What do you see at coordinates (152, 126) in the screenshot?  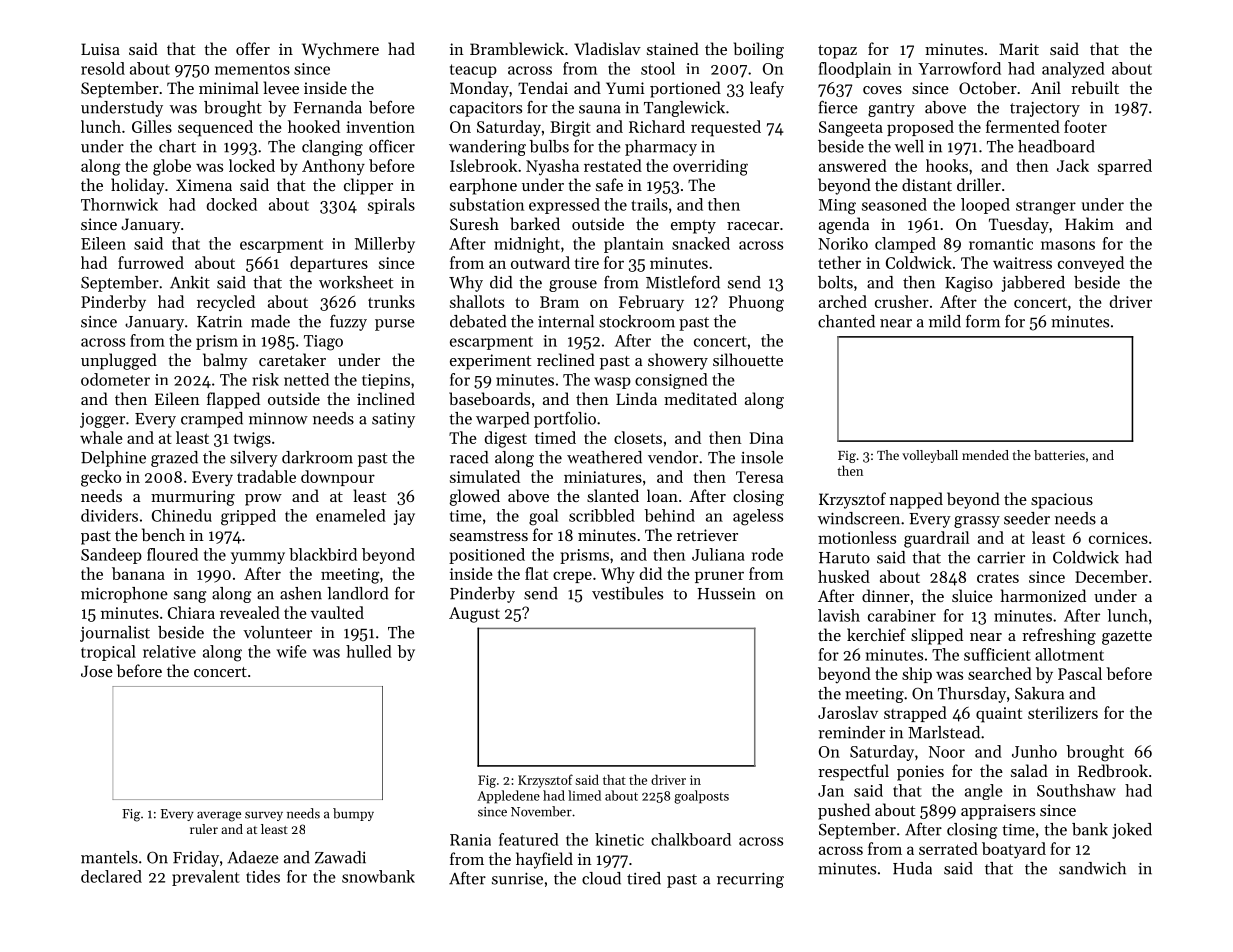 I see `Gilles` at bounding box center [152, 126].
